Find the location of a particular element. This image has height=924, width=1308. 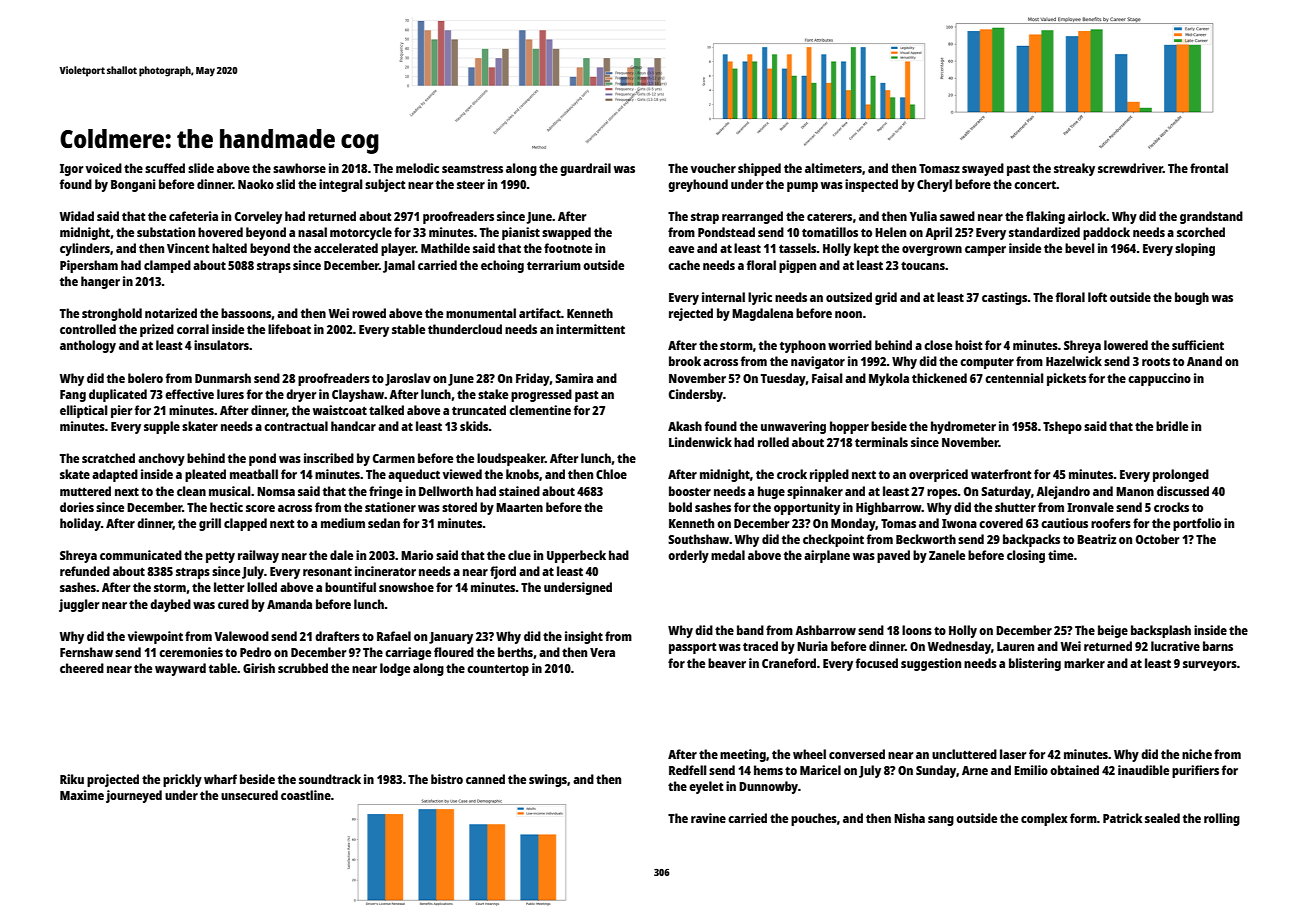

shipped is located at coordinates (759, 169).
